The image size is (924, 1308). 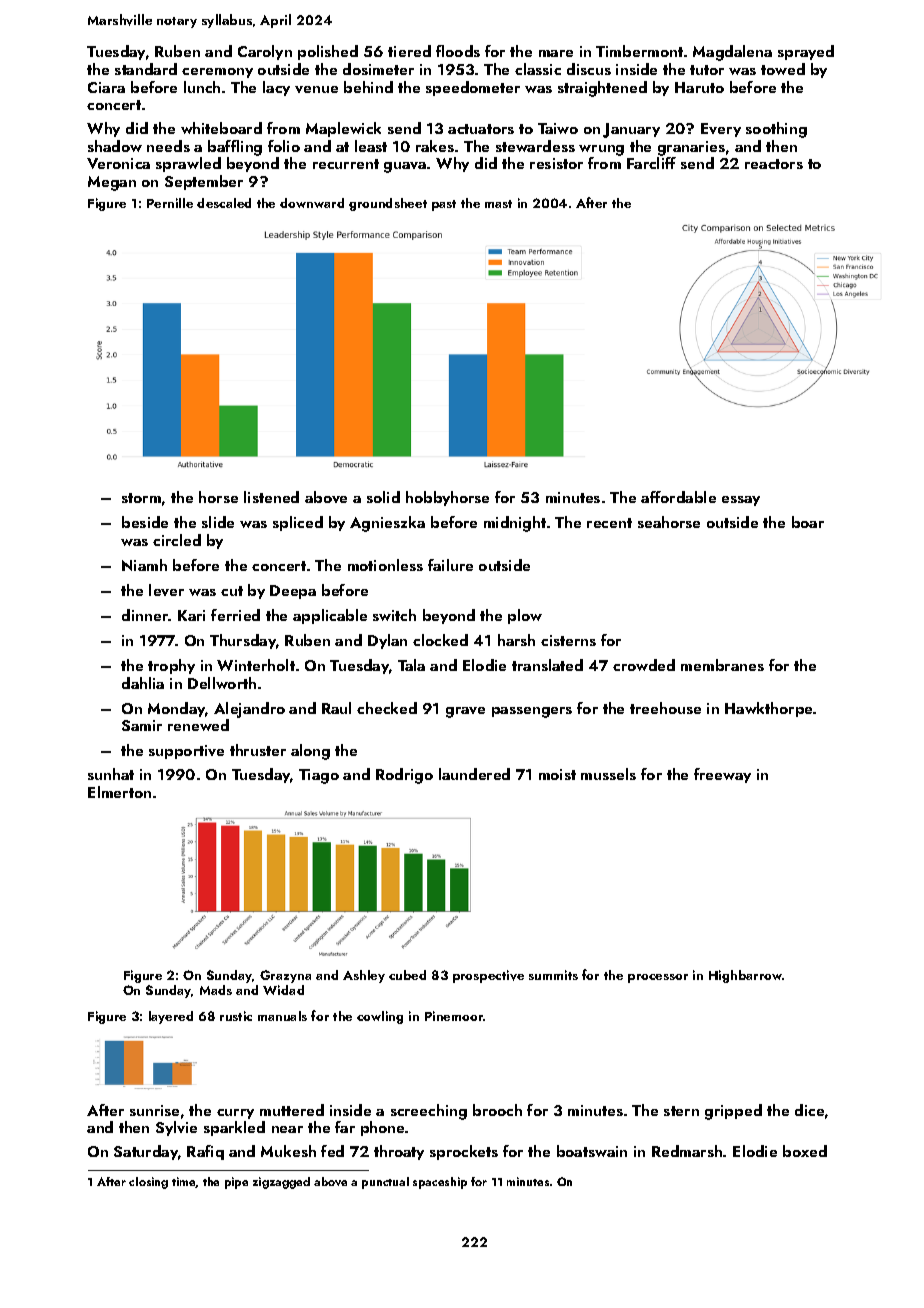 I want to click on mussels, so click(x=608, y=774).
